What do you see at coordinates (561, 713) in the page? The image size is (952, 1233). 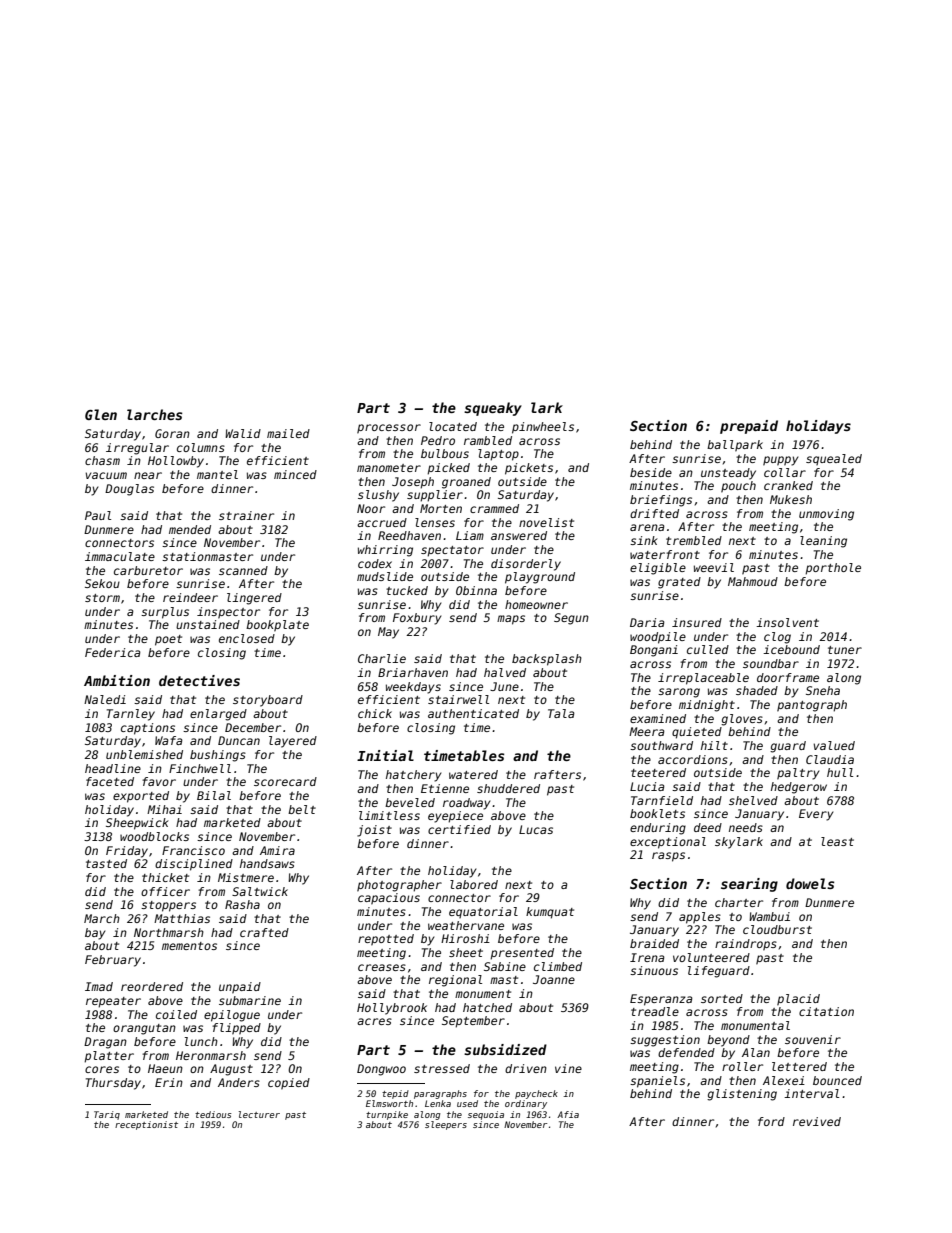 I see `Tala` at bounding box center [561, 713].
